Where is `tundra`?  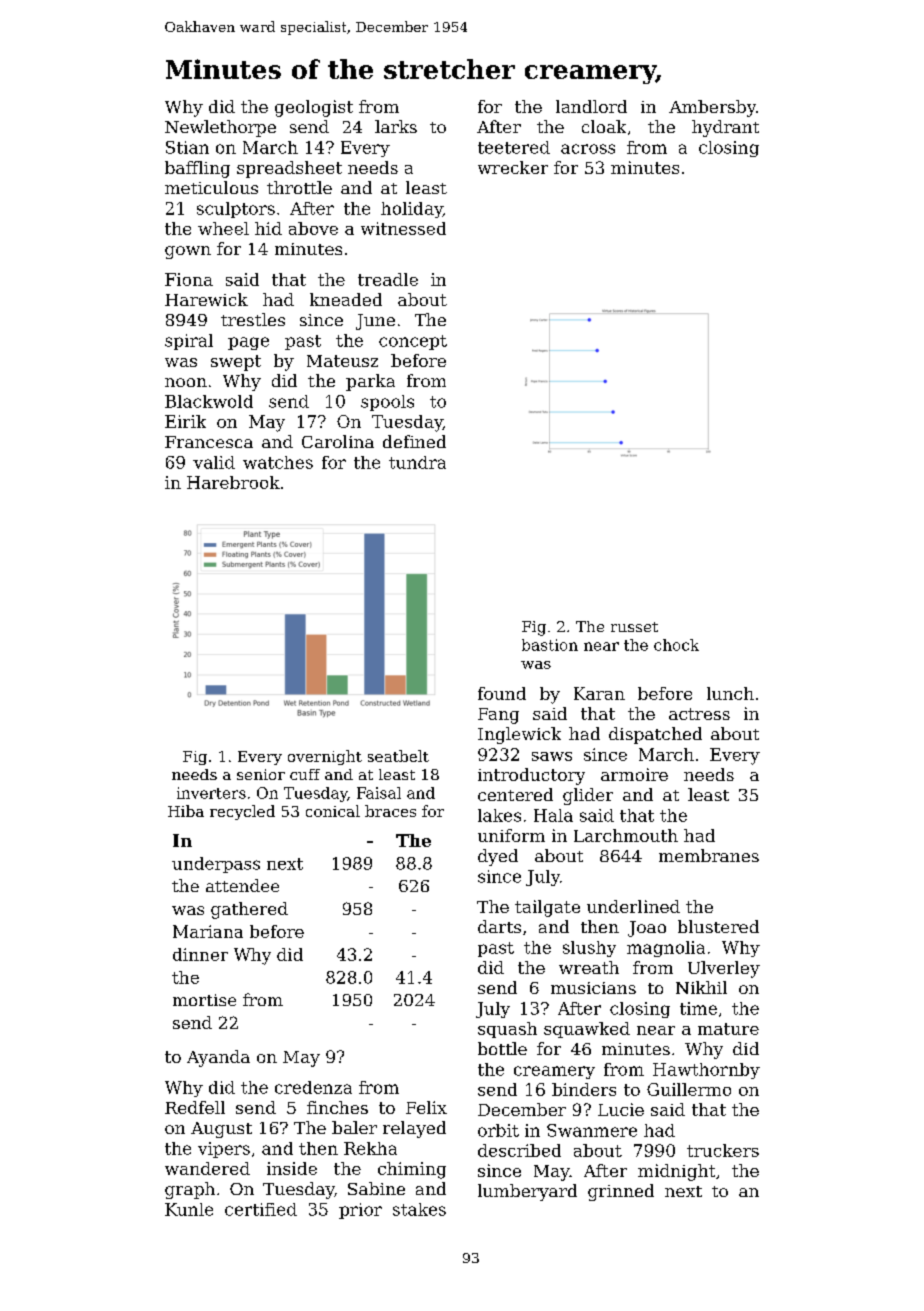
tundra is located at coordinates (417, 462).
